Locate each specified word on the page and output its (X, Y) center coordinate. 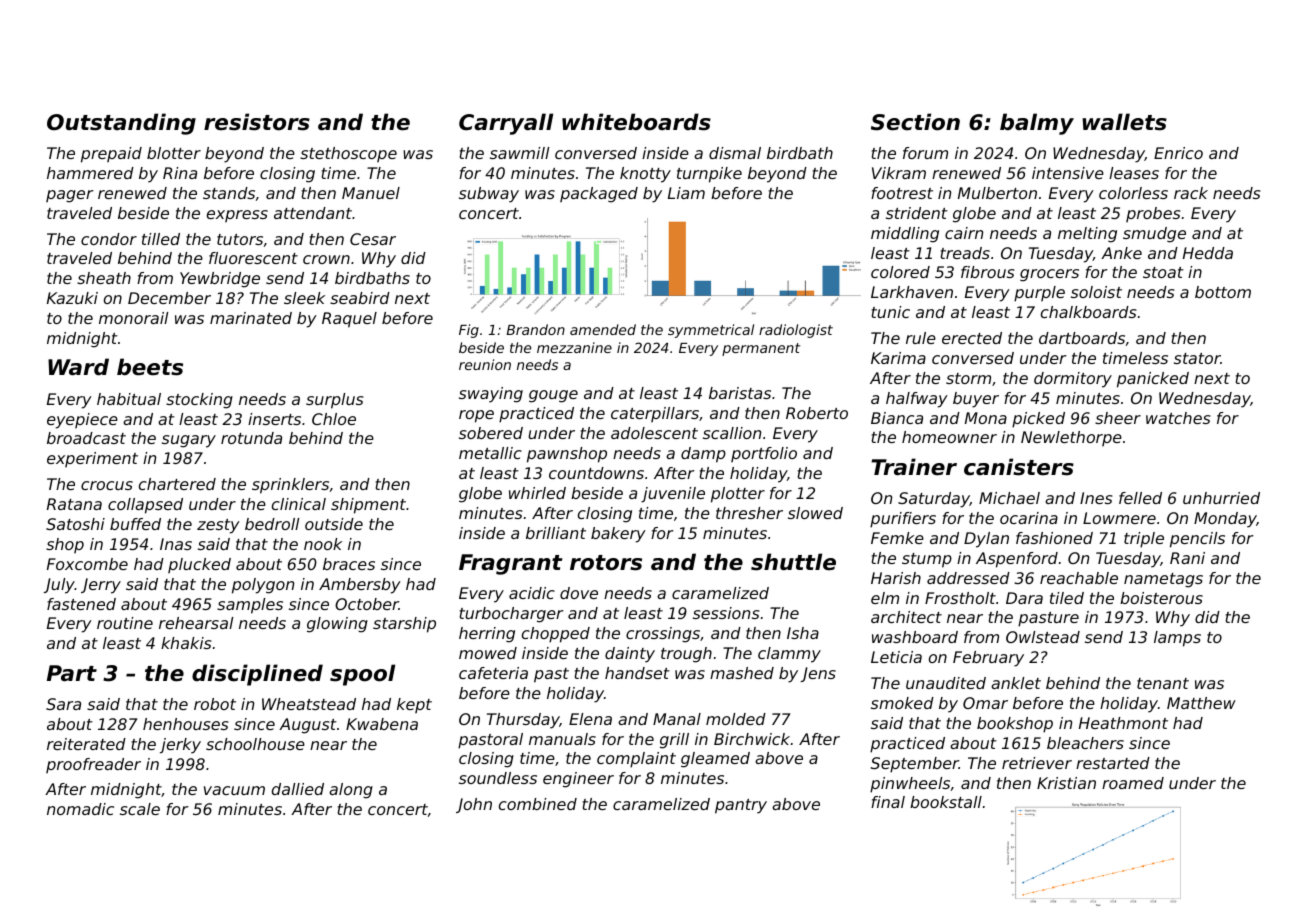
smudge (1154, 235)
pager (70, 196)
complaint (636, 760)
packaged (599, 195)
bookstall (946, 802)
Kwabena (382, 724)
